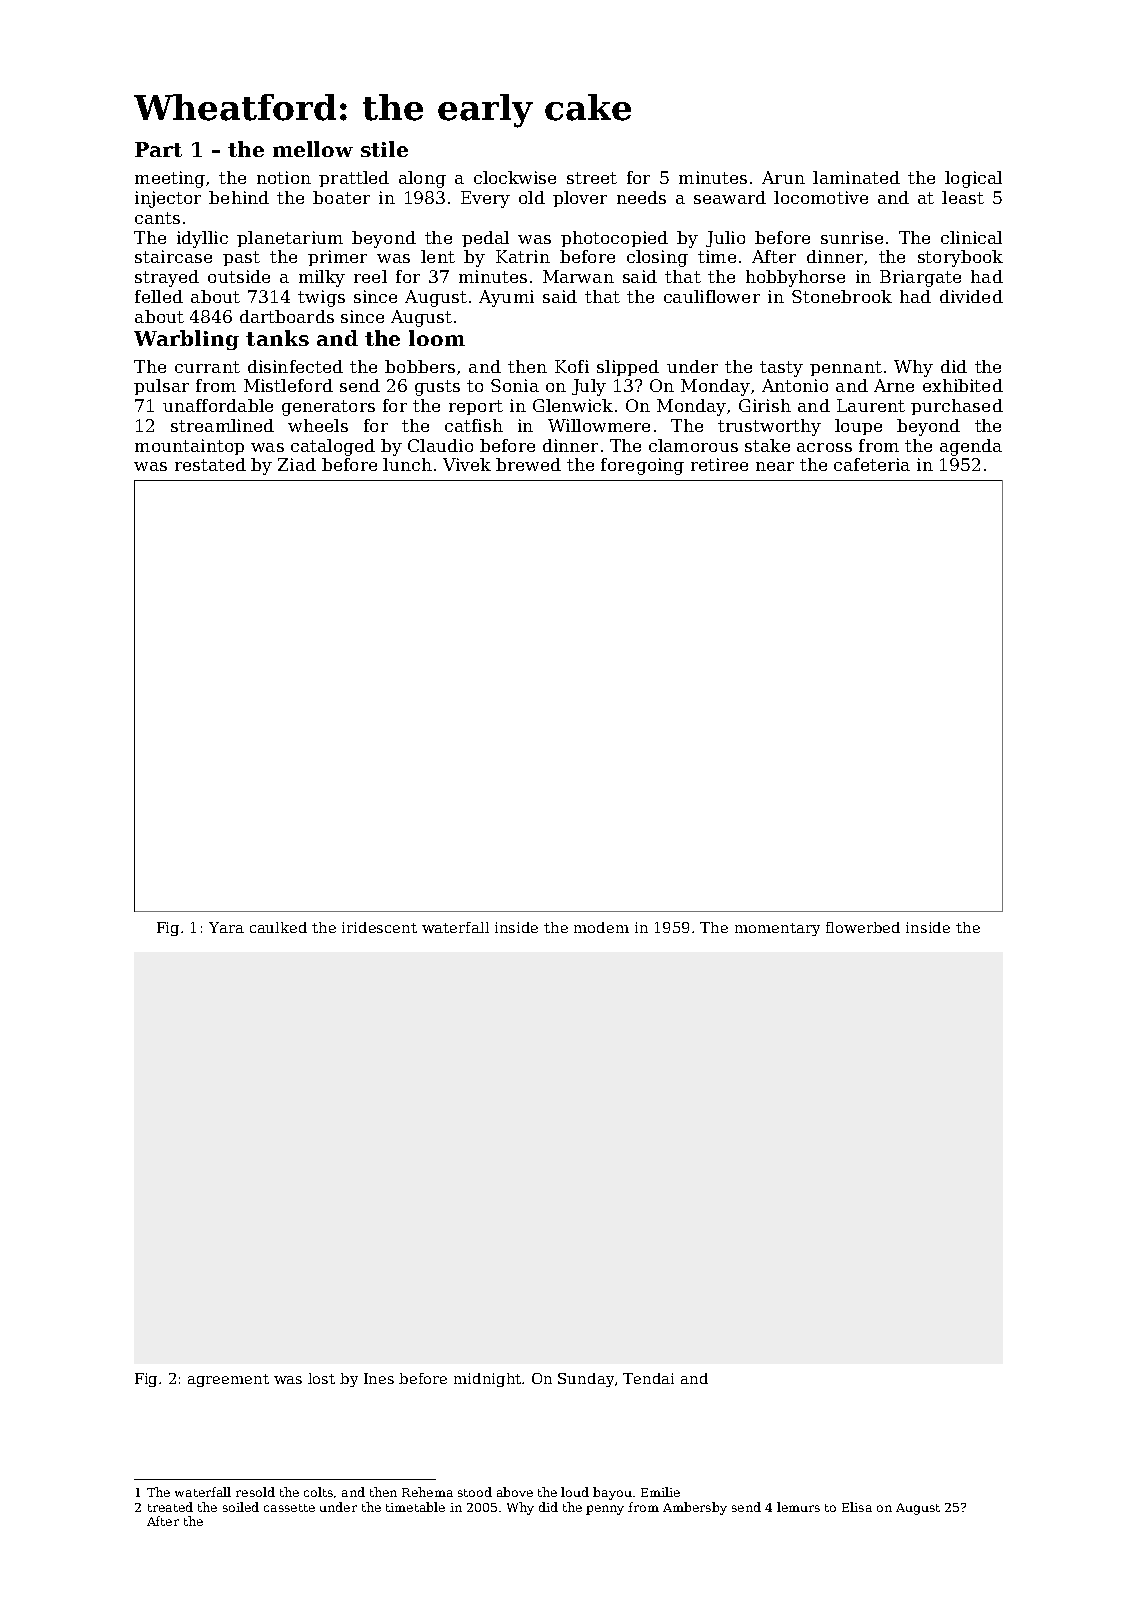  Describe the element at coordinates (241, 258) in the page. I see `past` at that location.
